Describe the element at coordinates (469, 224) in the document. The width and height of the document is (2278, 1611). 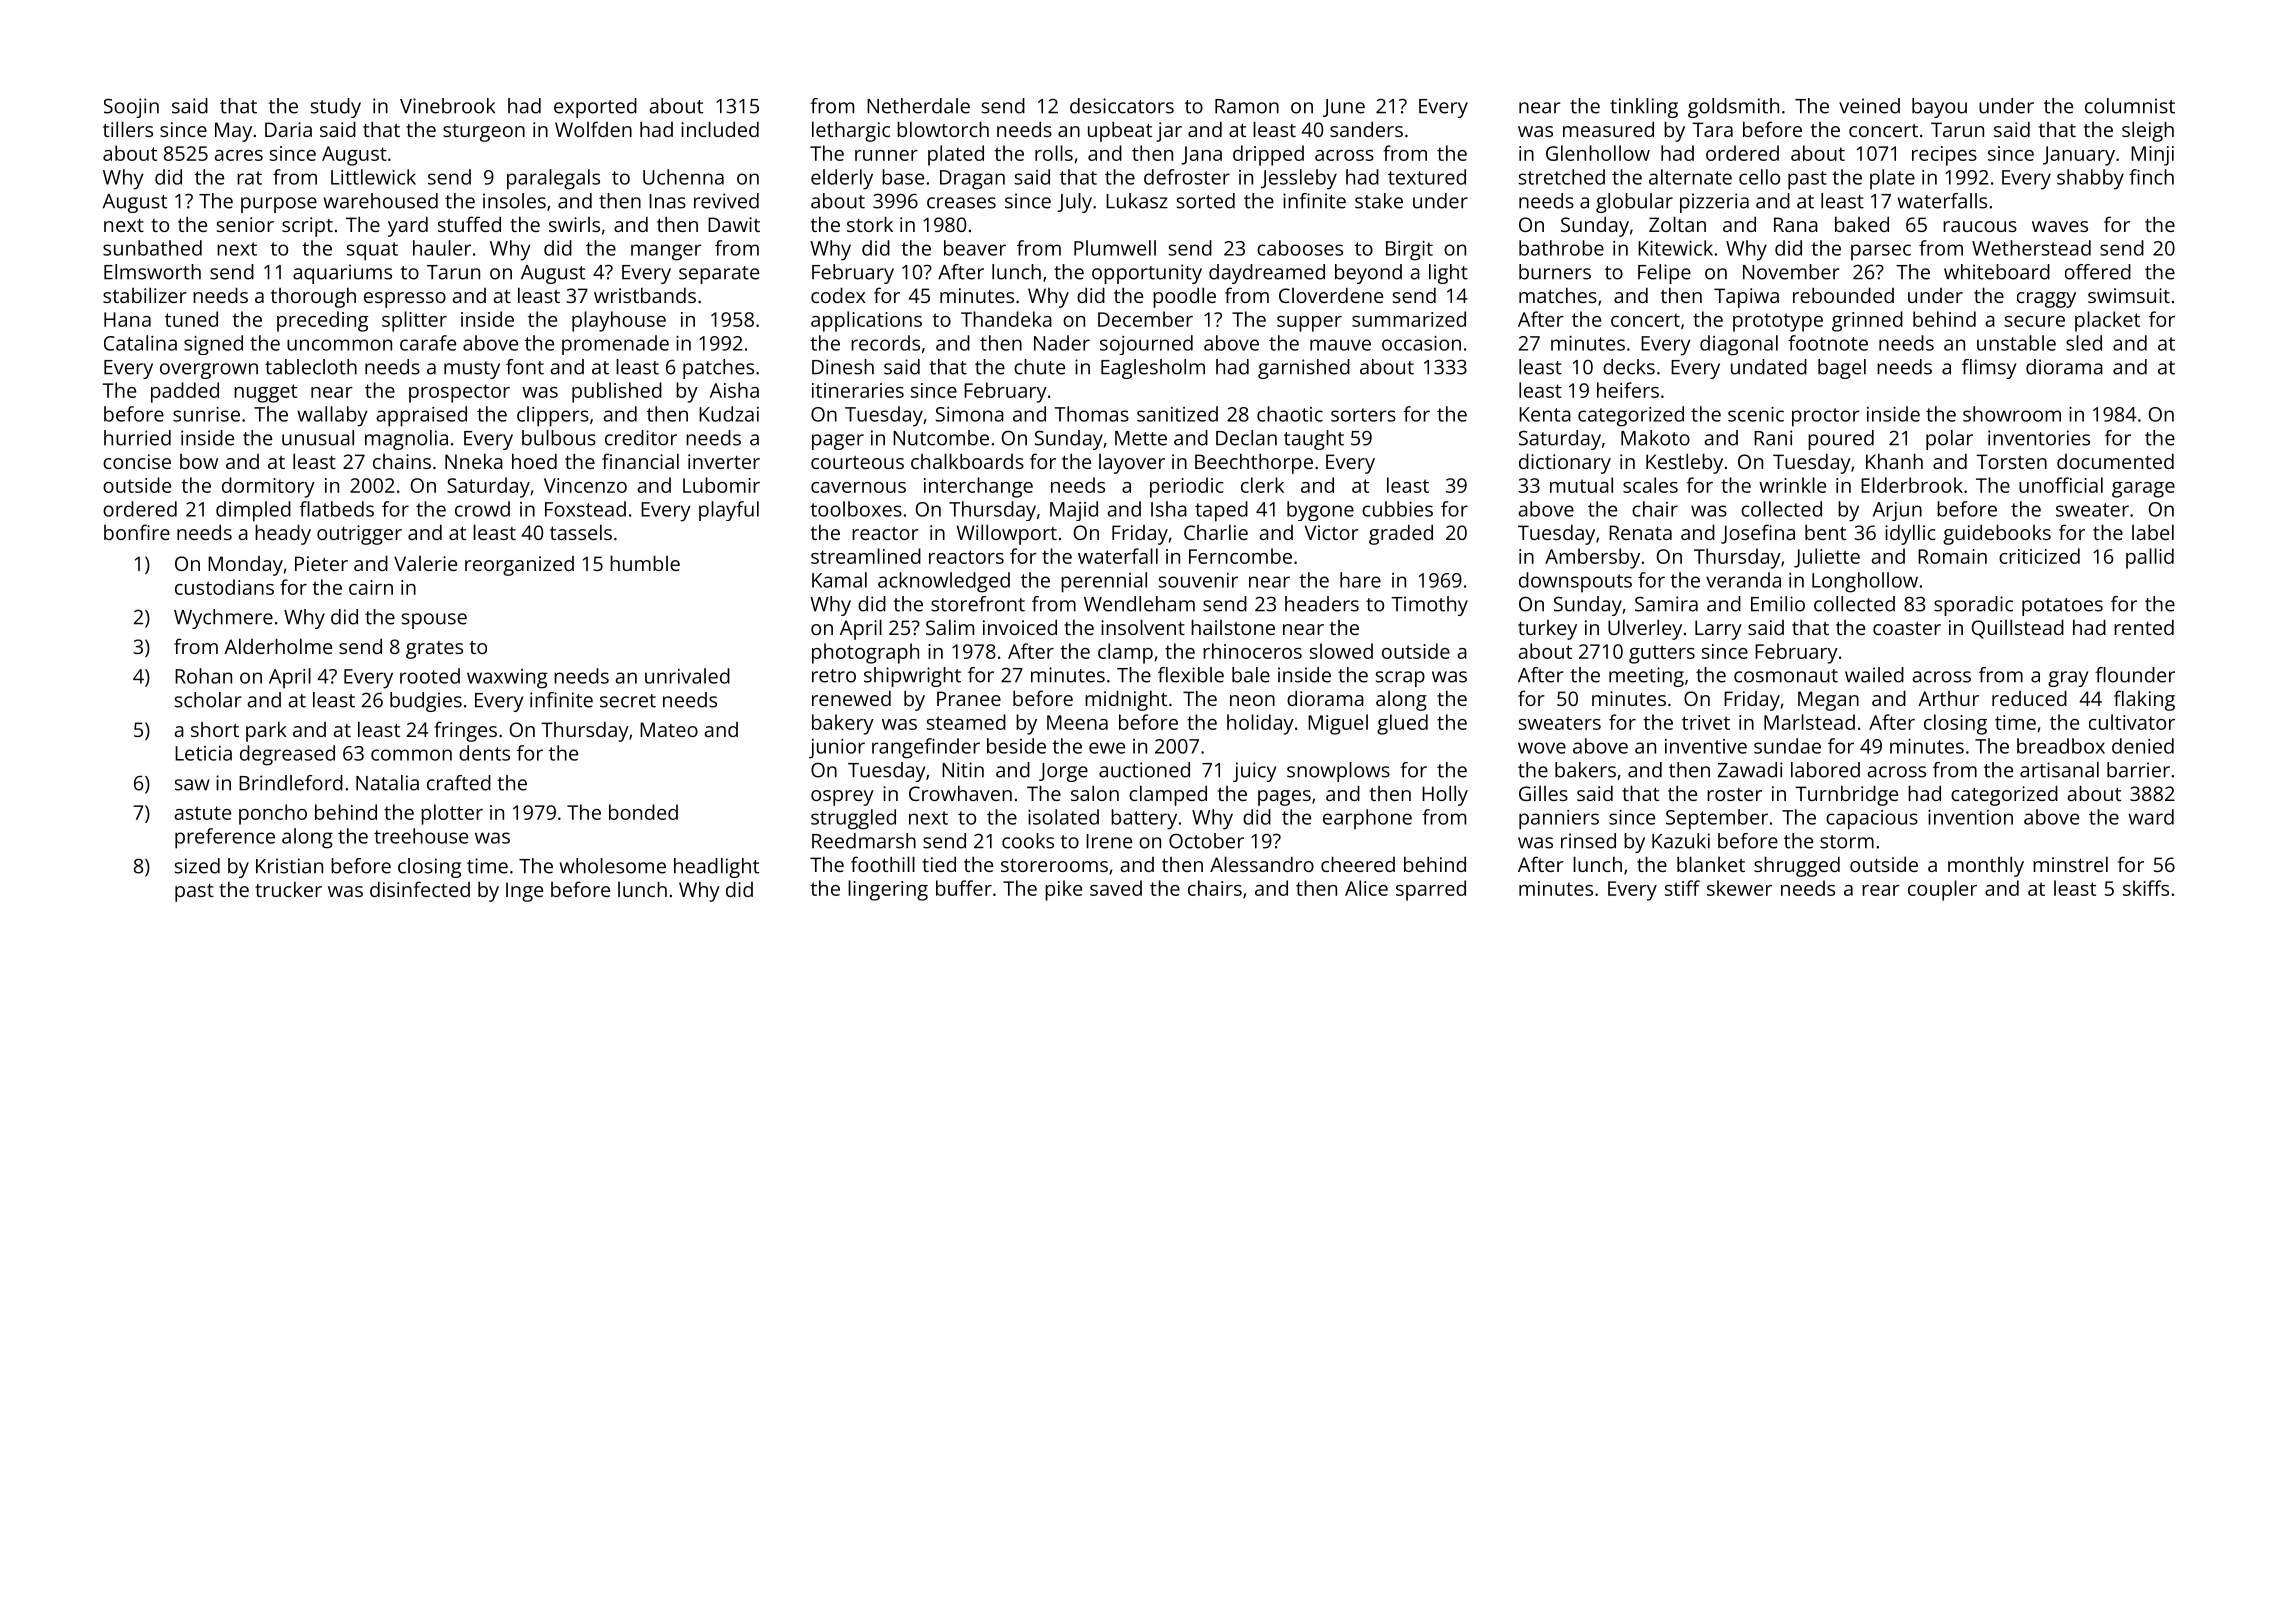
I see `stuffed` at that location.
